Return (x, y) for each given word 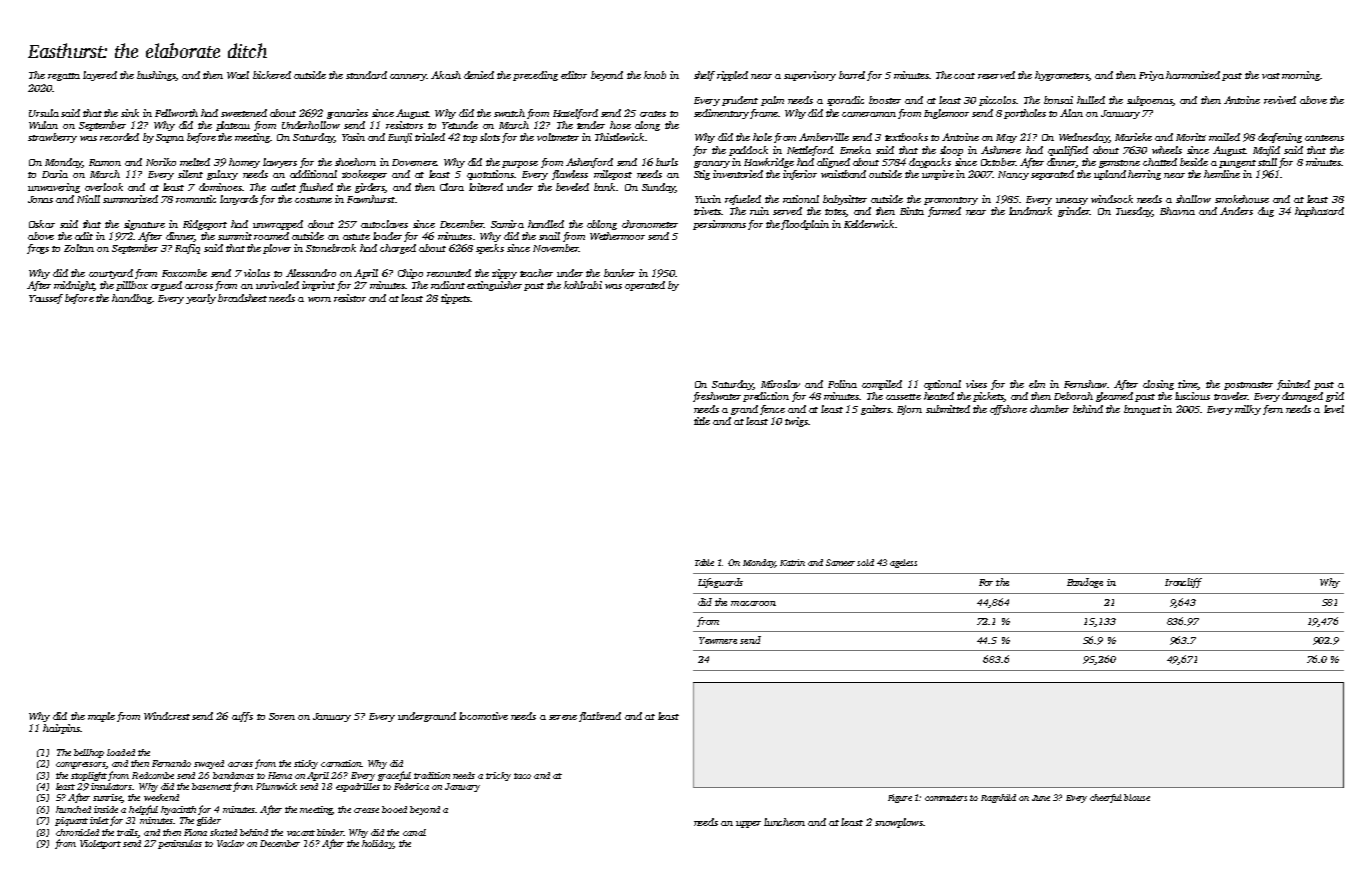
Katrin (792, 562)
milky (1248, 410)
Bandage (1085, 583)
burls (667, 162)
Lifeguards (720, 583)
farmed (944, 212)
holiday (377, 844)
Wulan (43, 125)
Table (704, 562)
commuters (946, 798)
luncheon (784, 822)
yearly (201, 299)
